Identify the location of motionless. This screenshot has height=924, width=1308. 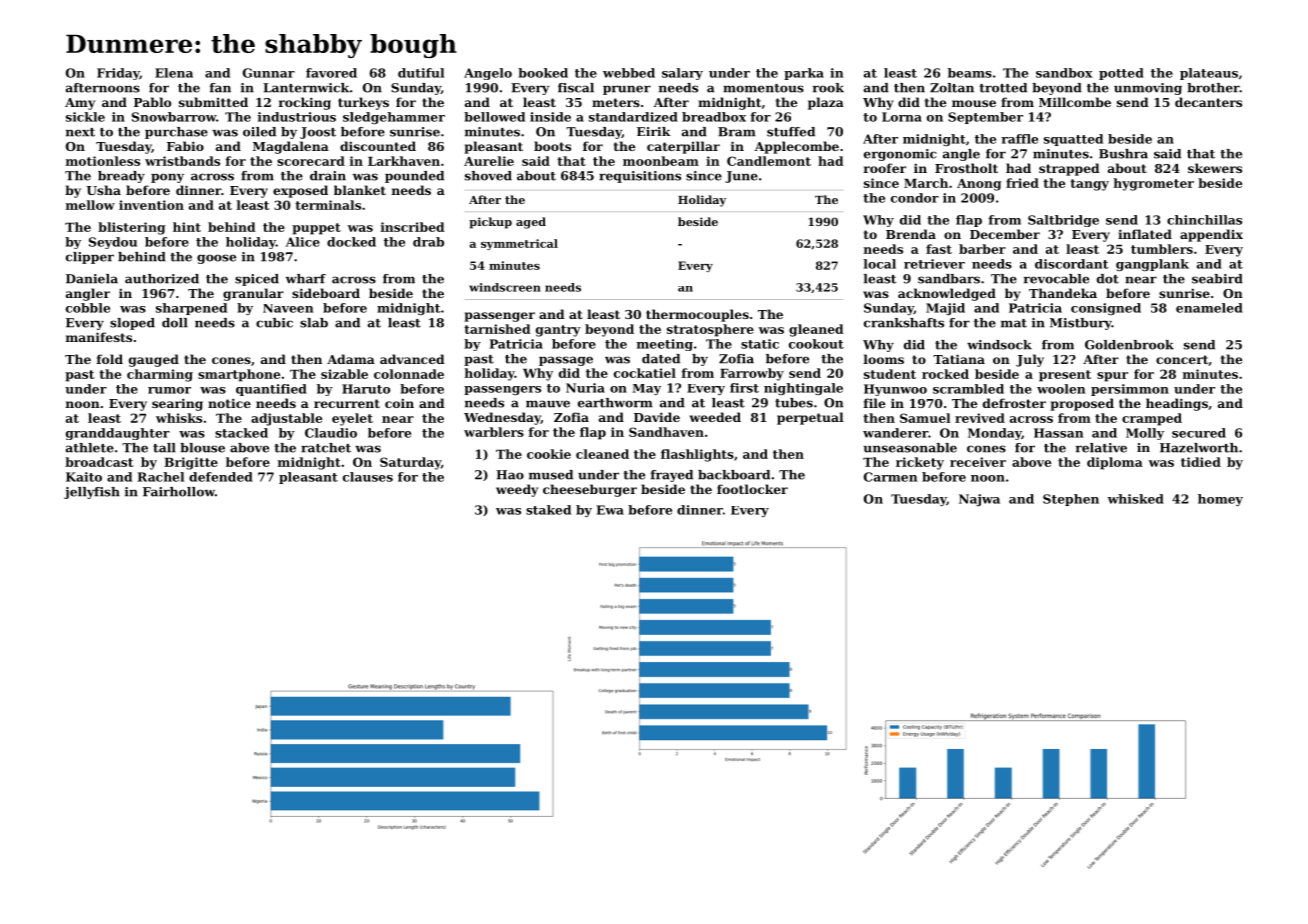
(103, 161).
